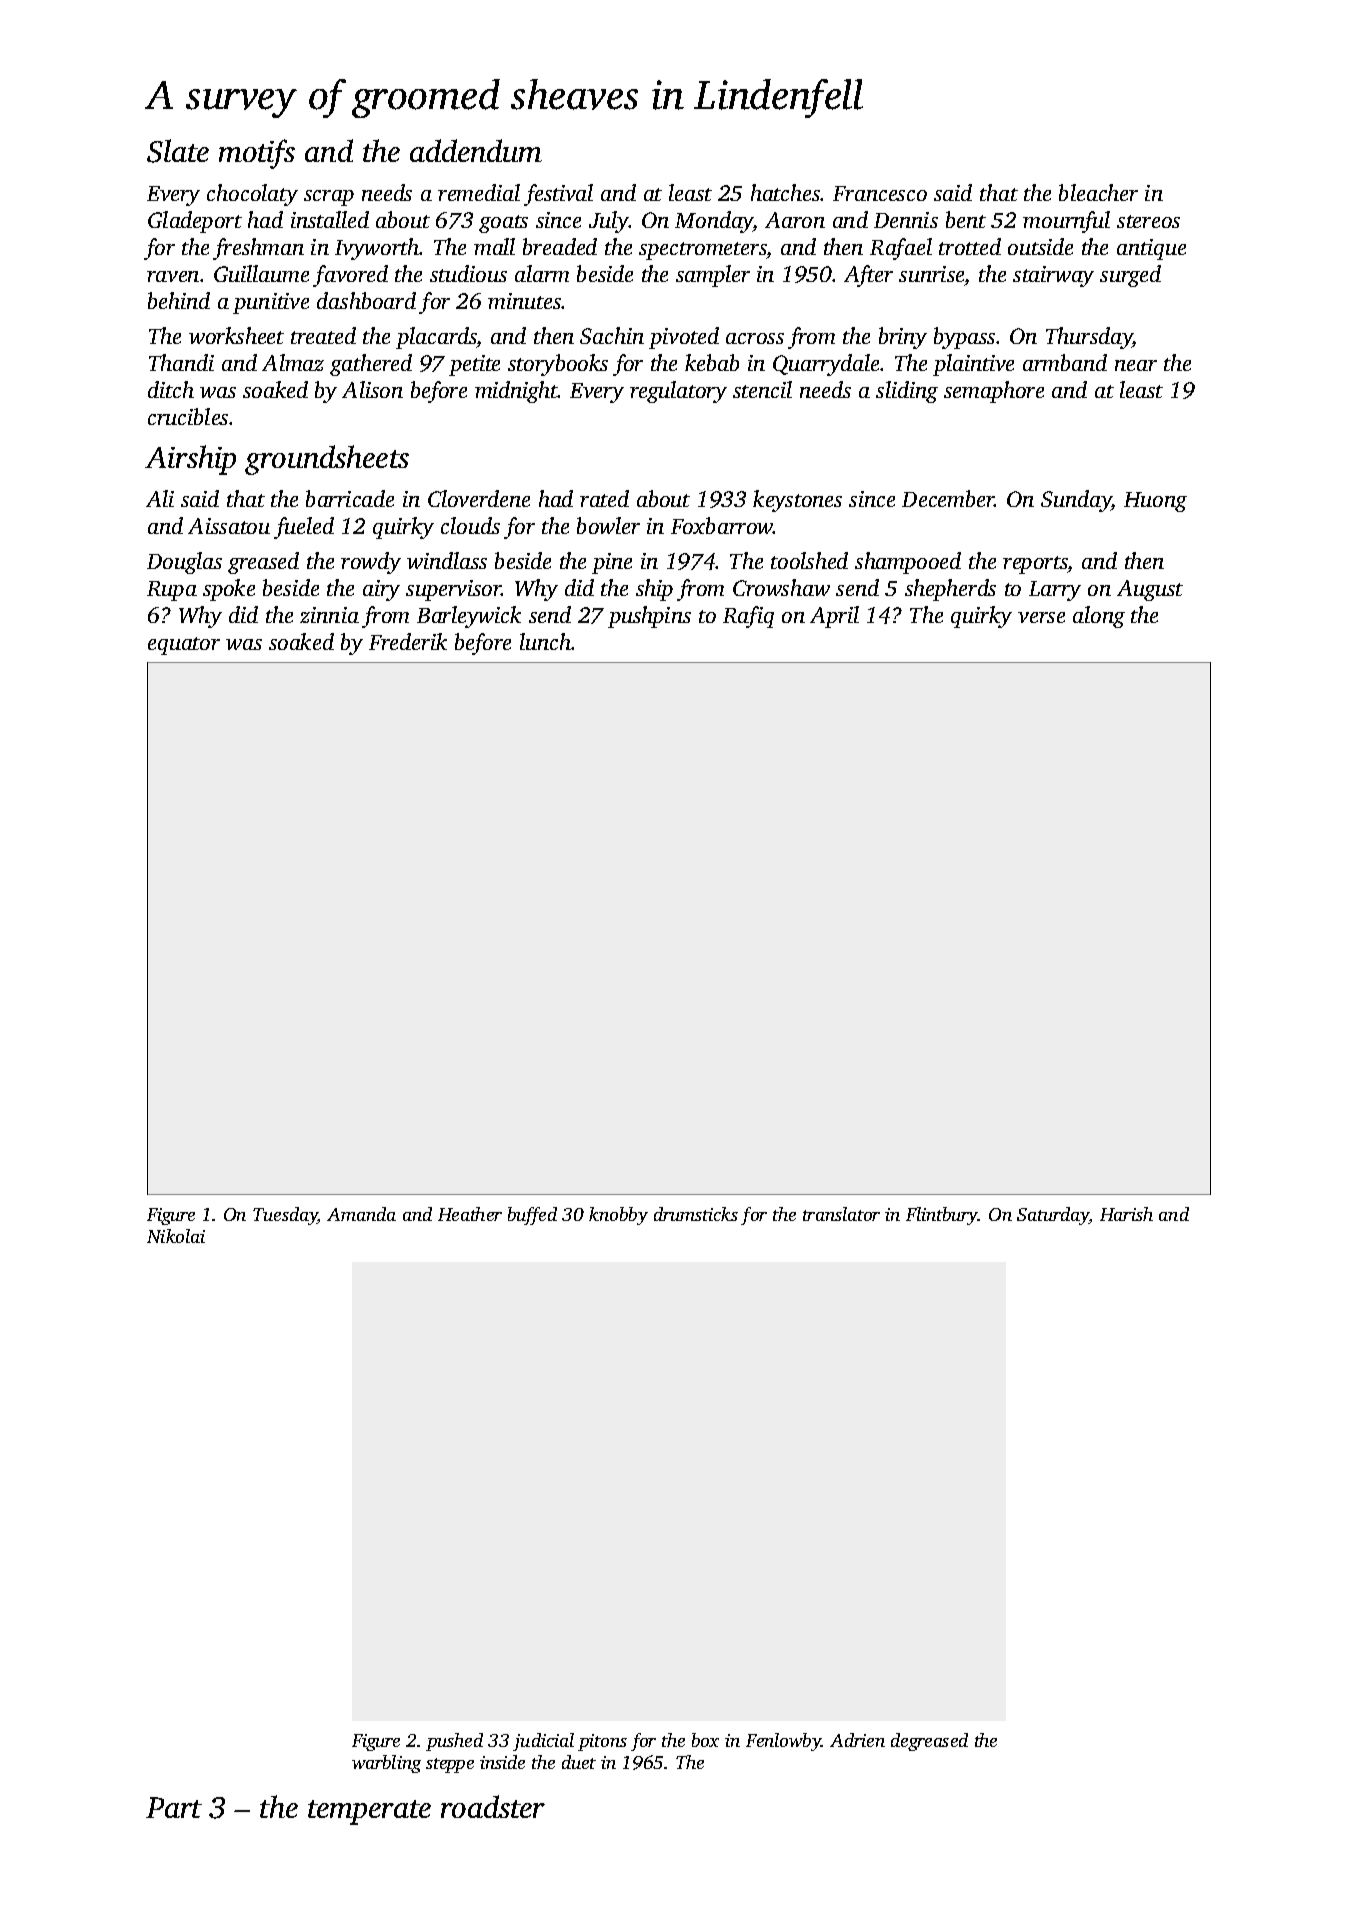  I want to click on drumsticks, so click(696, 1214).
